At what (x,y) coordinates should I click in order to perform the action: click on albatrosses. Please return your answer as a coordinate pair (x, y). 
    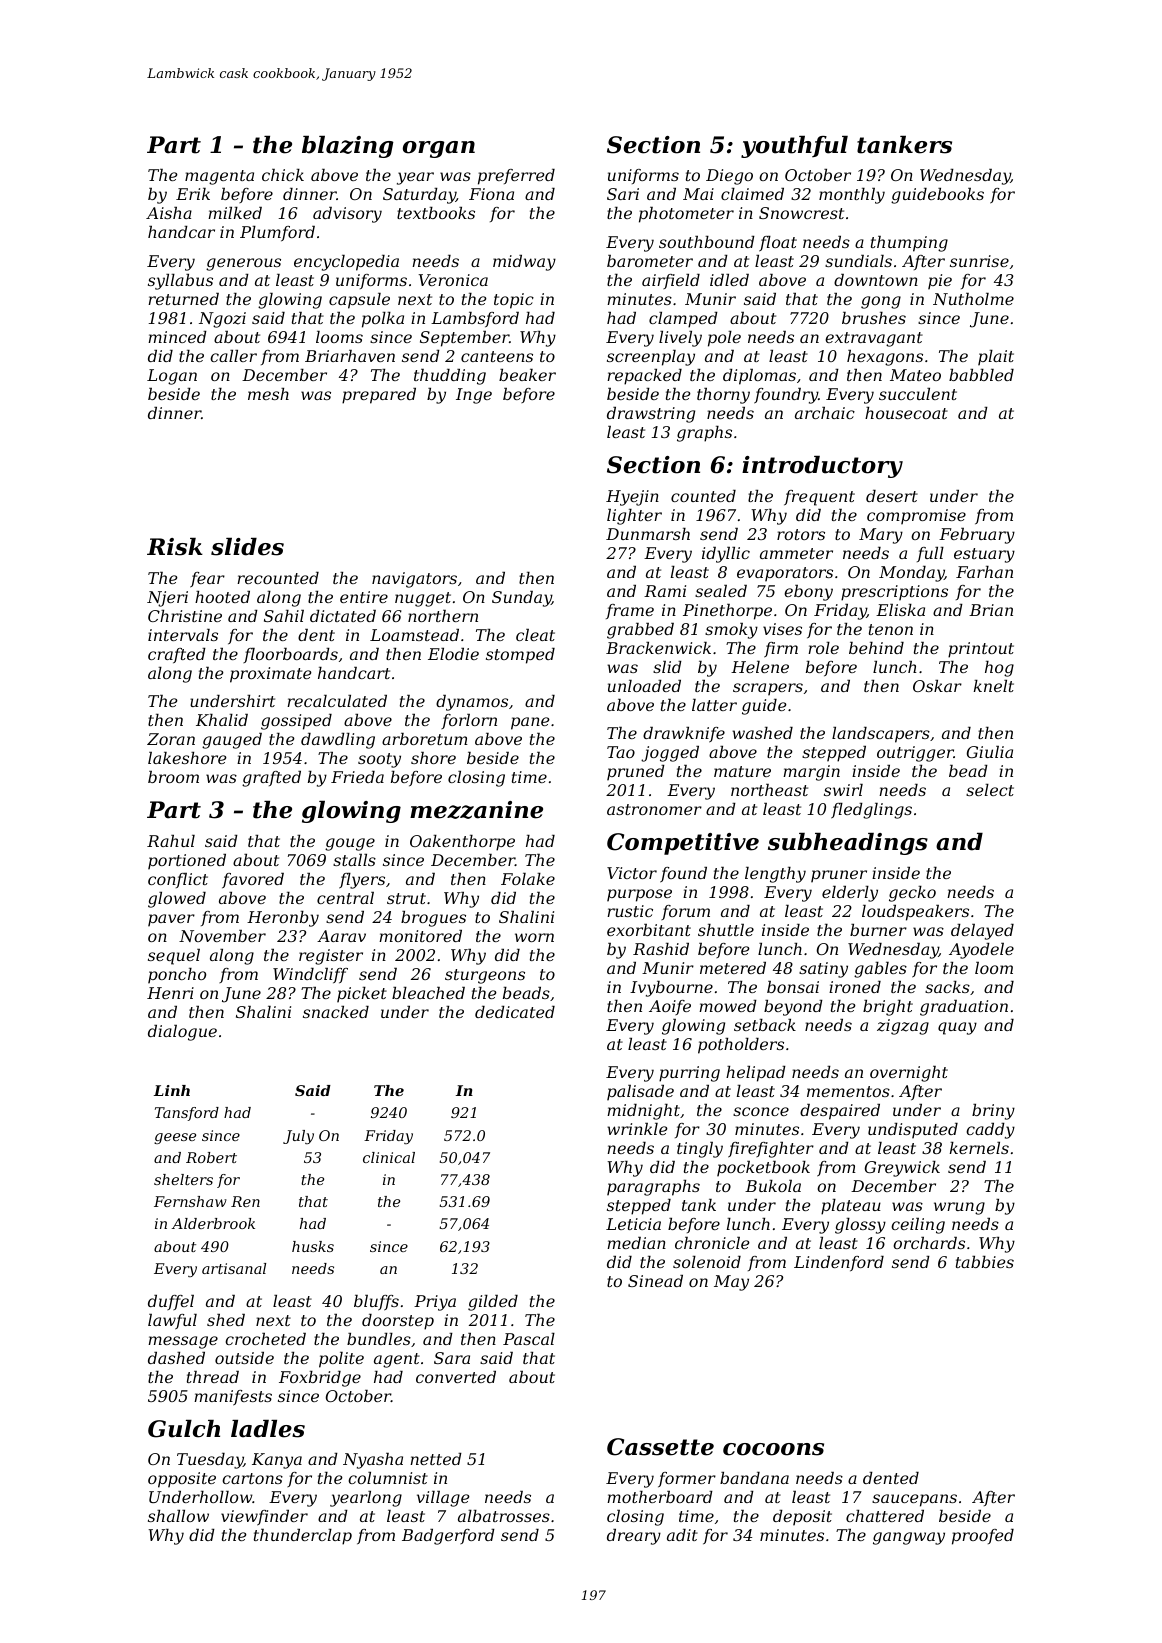
    Looking at the image, I should click on (504, 1516).
